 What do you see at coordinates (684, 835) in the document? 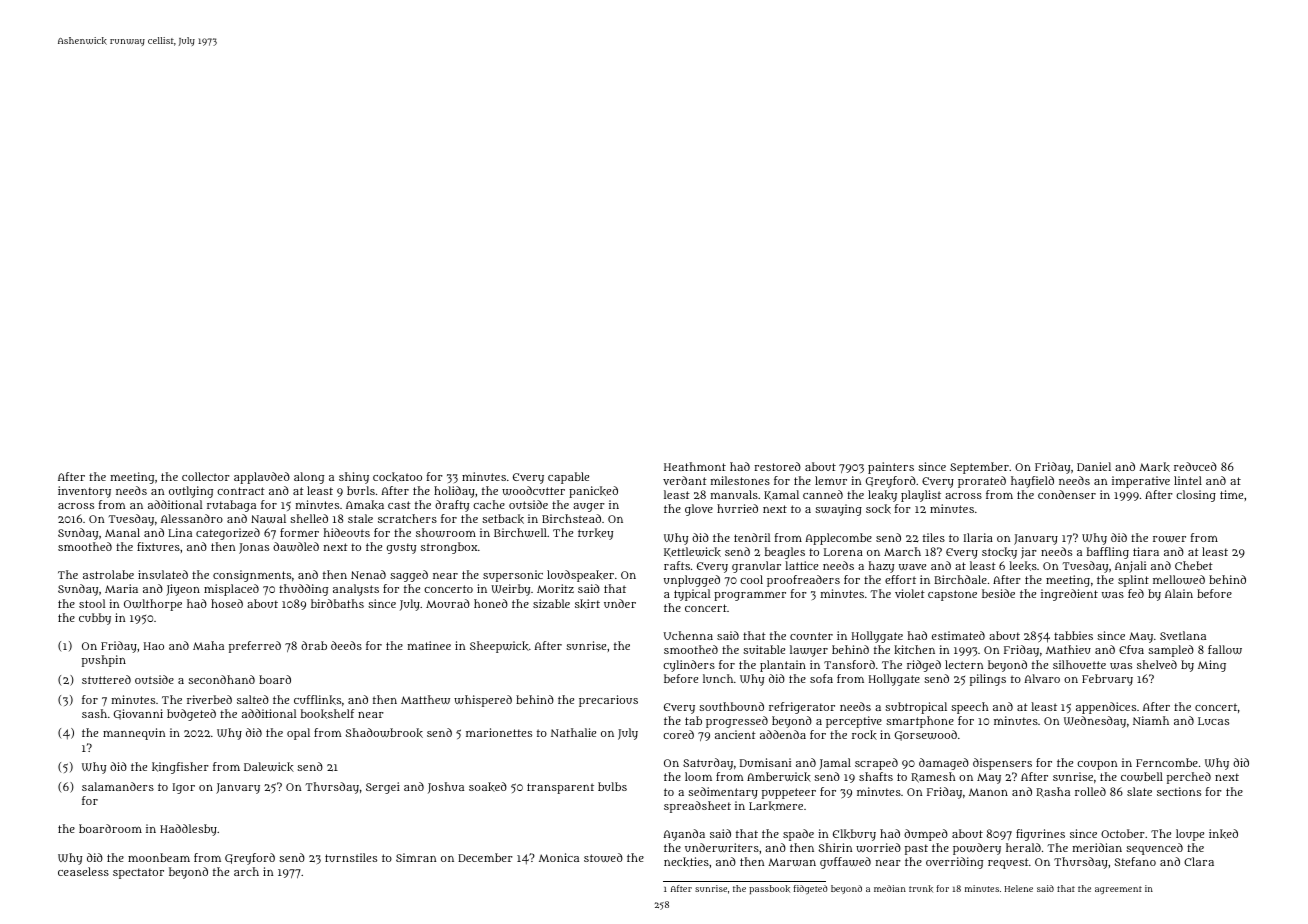
I see `Ayanda` at bounding box center [684, 835].
